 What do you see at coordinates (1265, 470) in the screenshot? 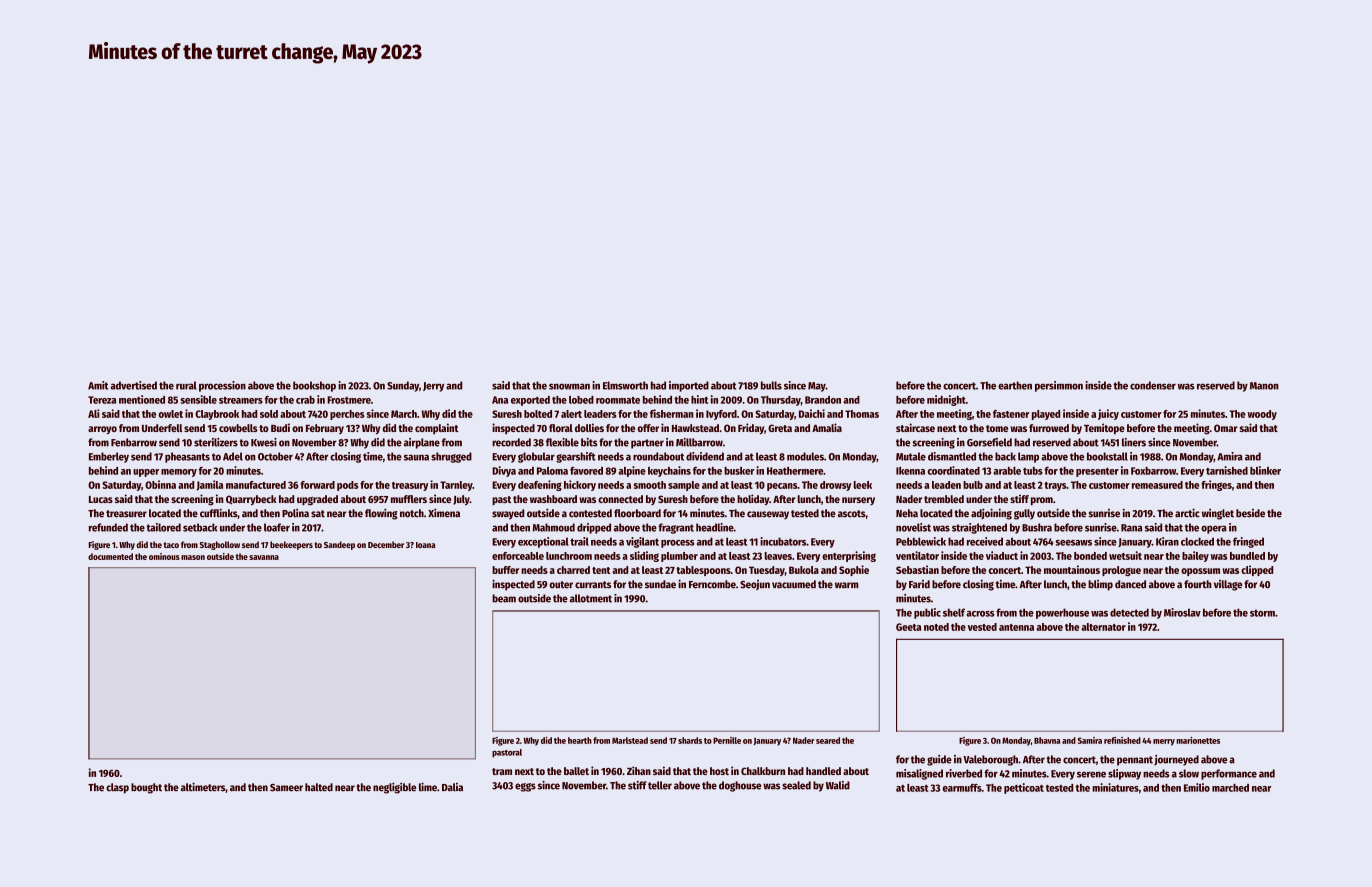
I see `blinker` at bounding box center [1265, 470].
